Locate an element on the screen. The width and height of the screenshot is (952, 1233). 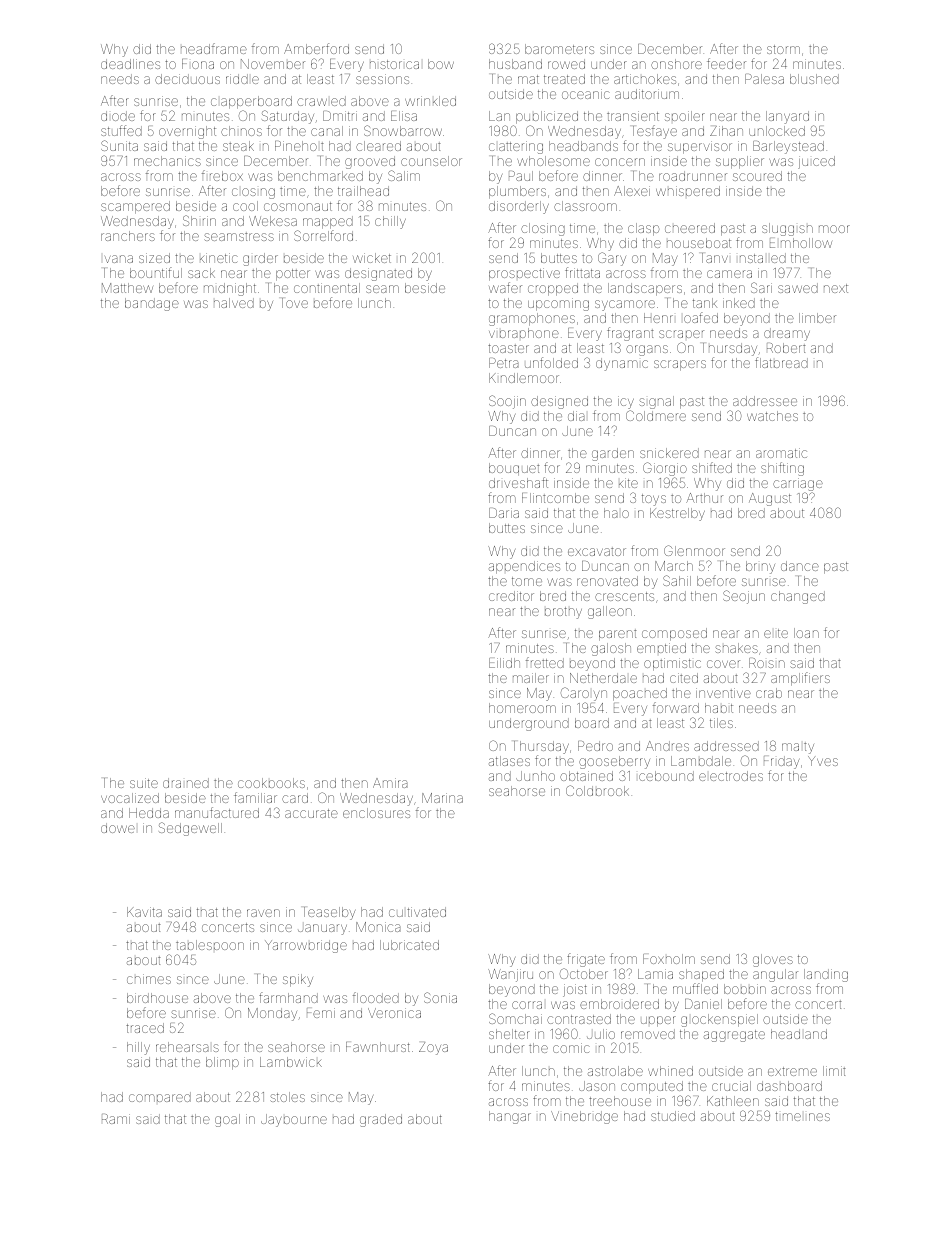
Rami is located at coordinates (116, 1119).
